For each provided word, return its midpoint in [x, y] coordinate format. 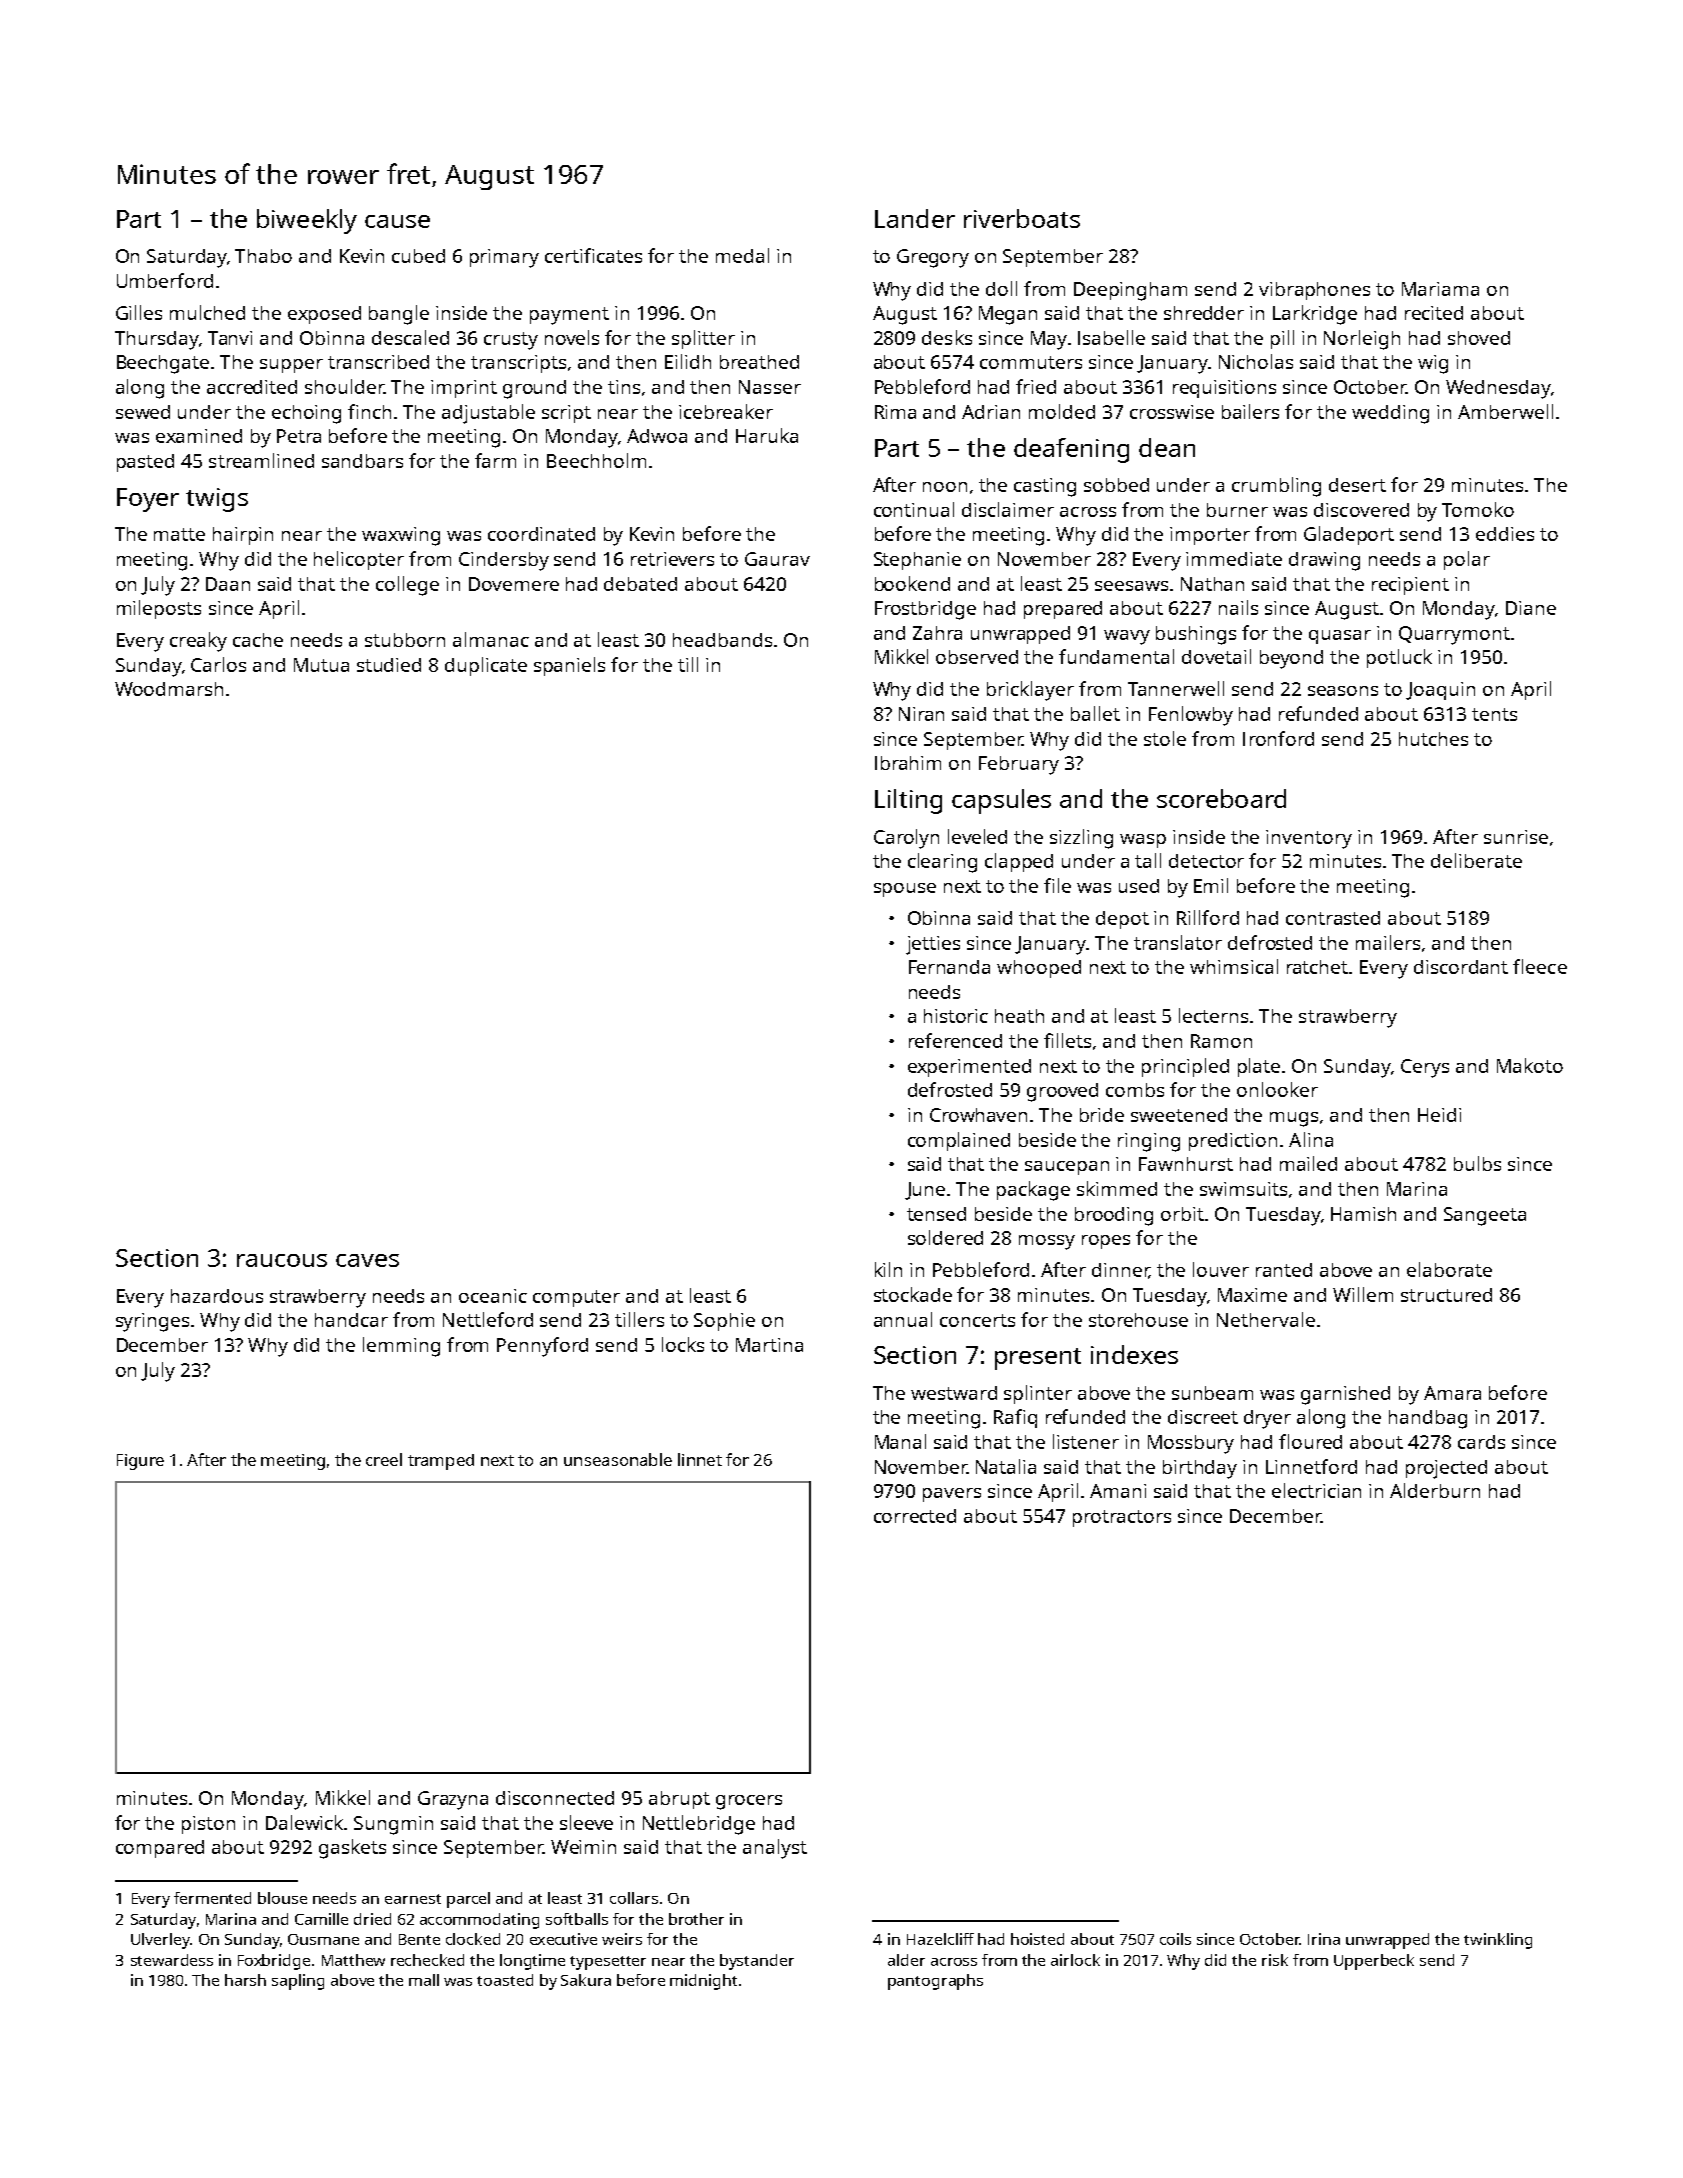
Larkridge [1315, 315]
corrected [915, 1516]
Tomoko [1478, 509]
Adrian [991, 412]
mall [424, 1980]
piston [208, 1825]
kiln [888, 1269]
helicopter [359, 560]
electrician [1316, 1490]
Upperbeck [1374, 1962]
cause [397, 221]
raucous [282, 1260]
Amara [1452, 1393]
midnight [703, 1982]
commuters [1031, 362]
